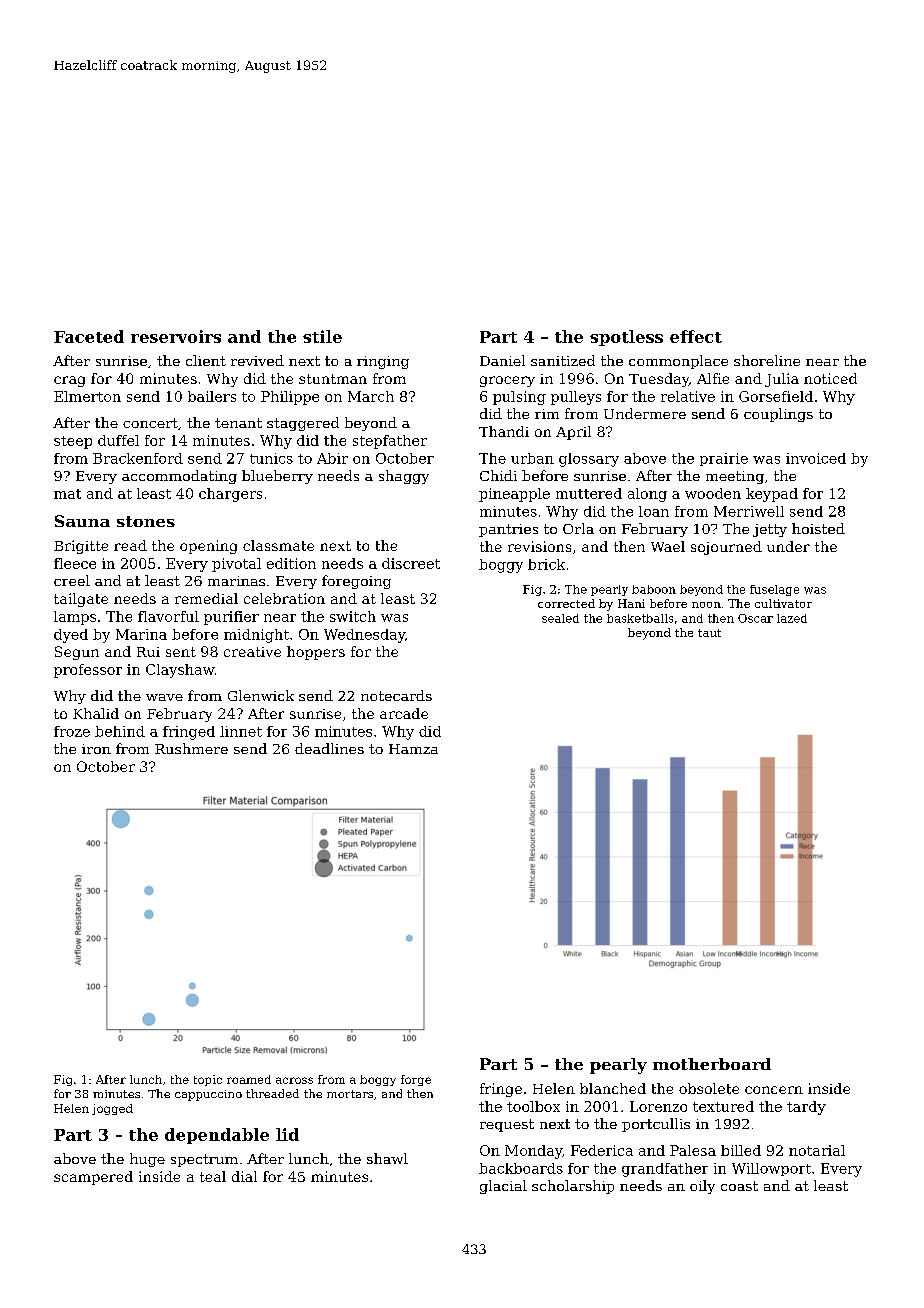 The height and width of the screenshot is (1308, 924). Describe the element at coordinates (208, 1080) in the screenshot. I see `topic` at that location.
